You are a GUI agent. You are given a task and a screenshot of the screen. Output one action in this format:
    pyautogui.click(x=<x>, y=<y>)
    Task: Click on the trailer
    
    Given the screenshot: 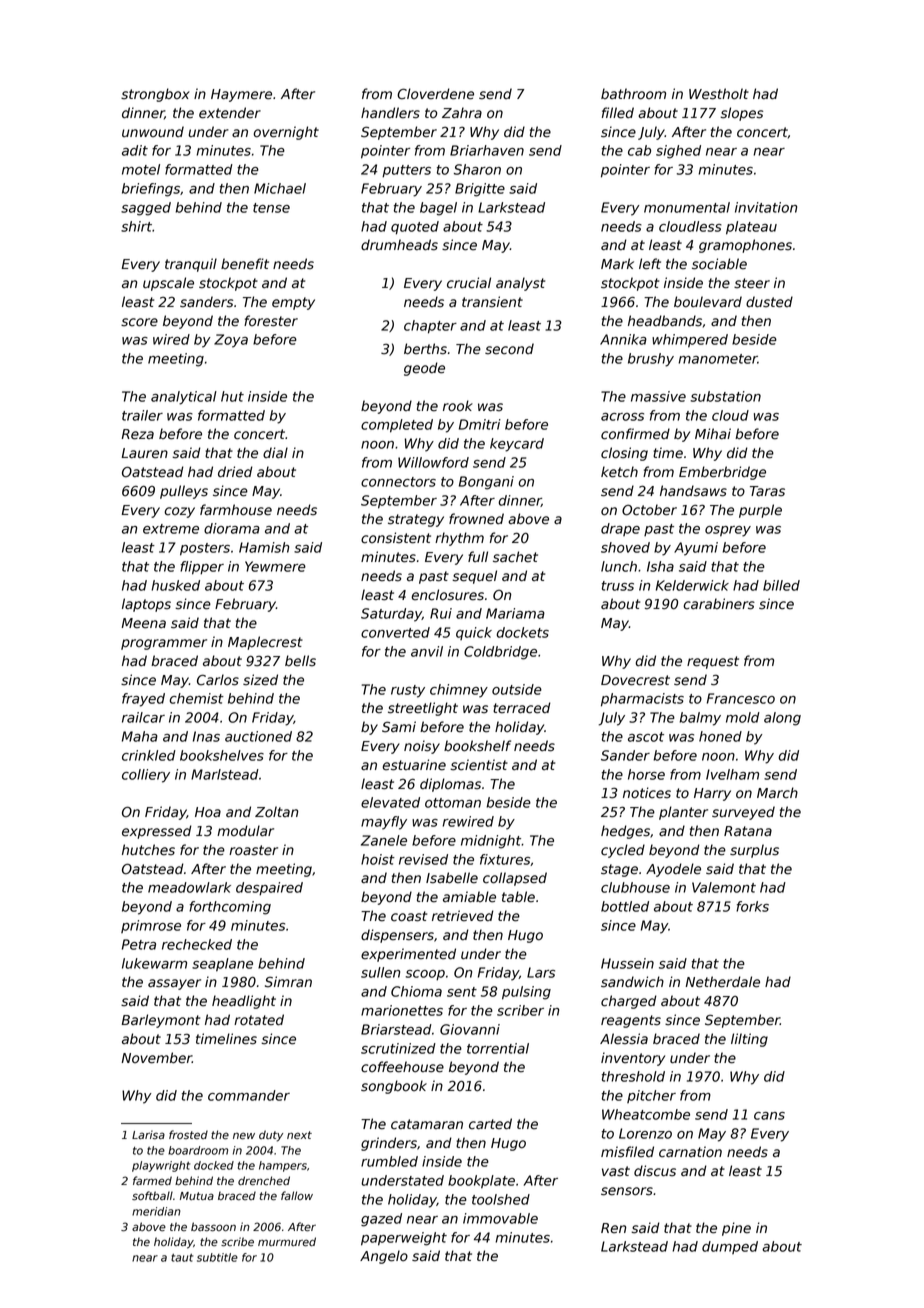 What is the action you would take?
    pyautogui.click(x=142, y=415)
